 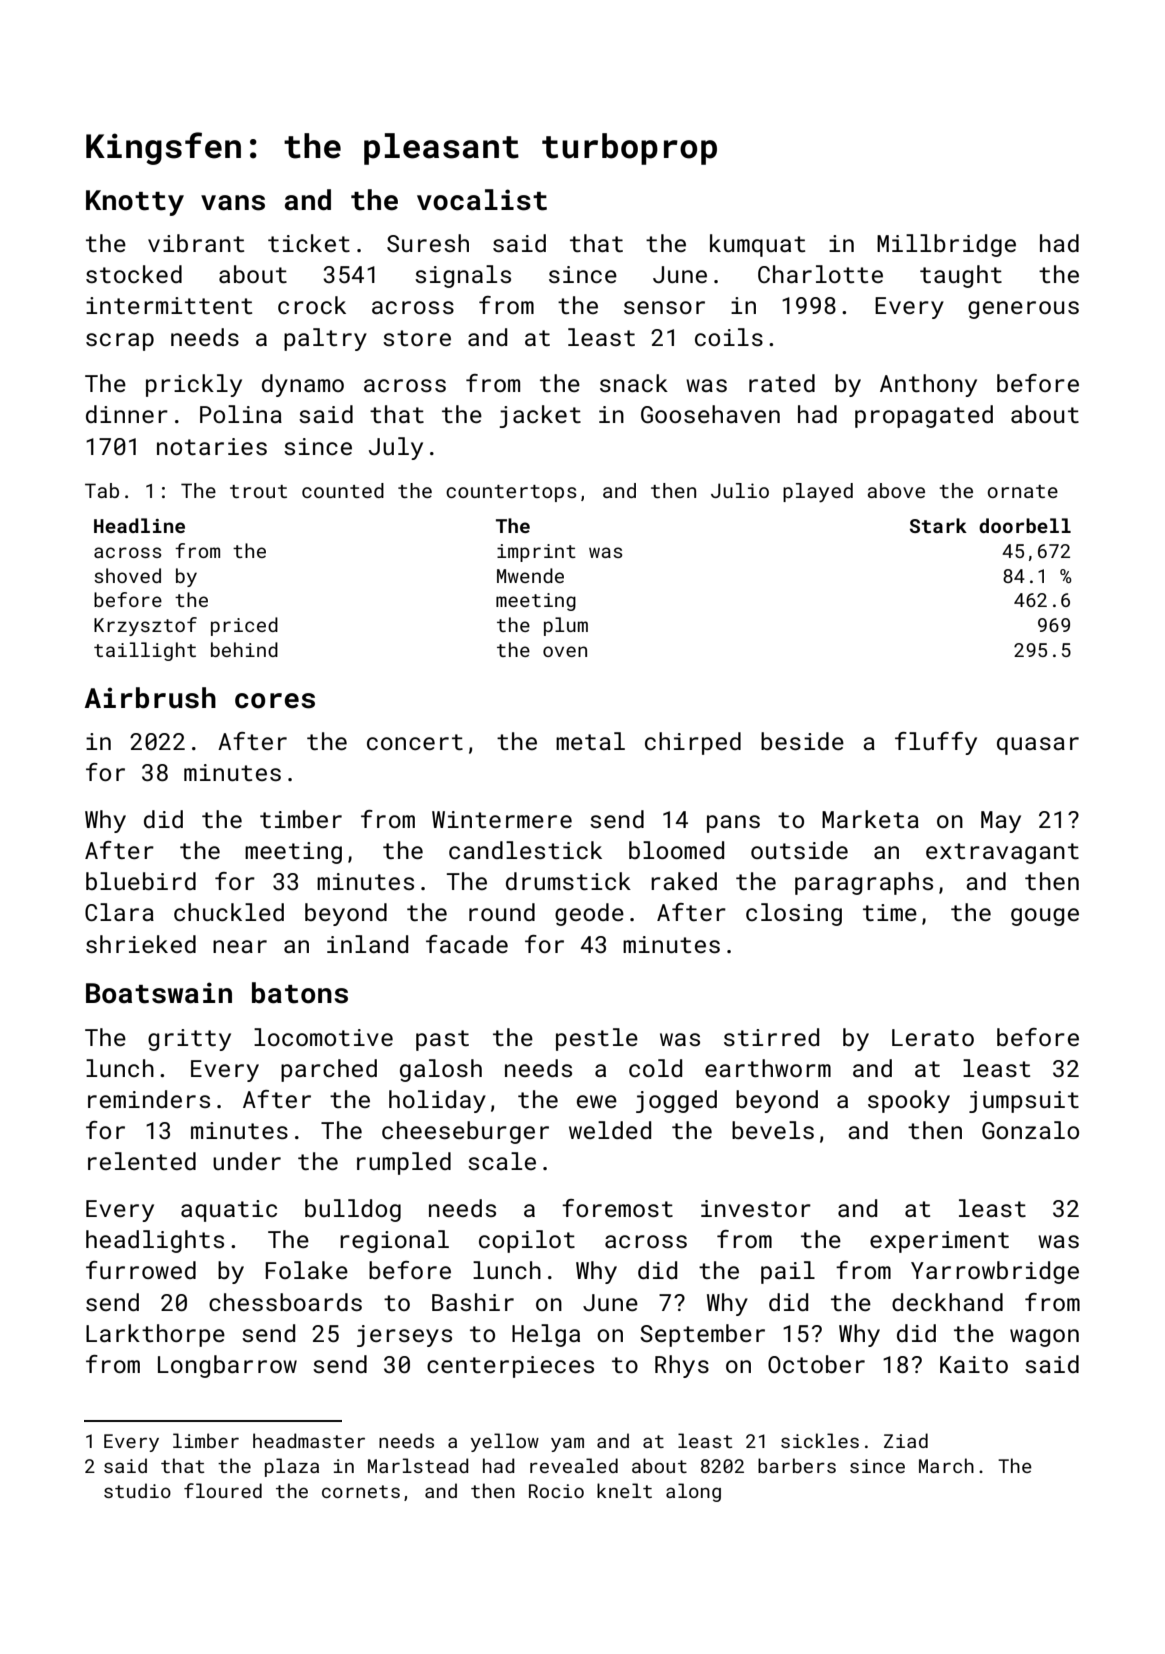 What do you see at coordinates (155, 1335) in the page?
I see `Larkthorpe` at bounding box center [155, 1335].
